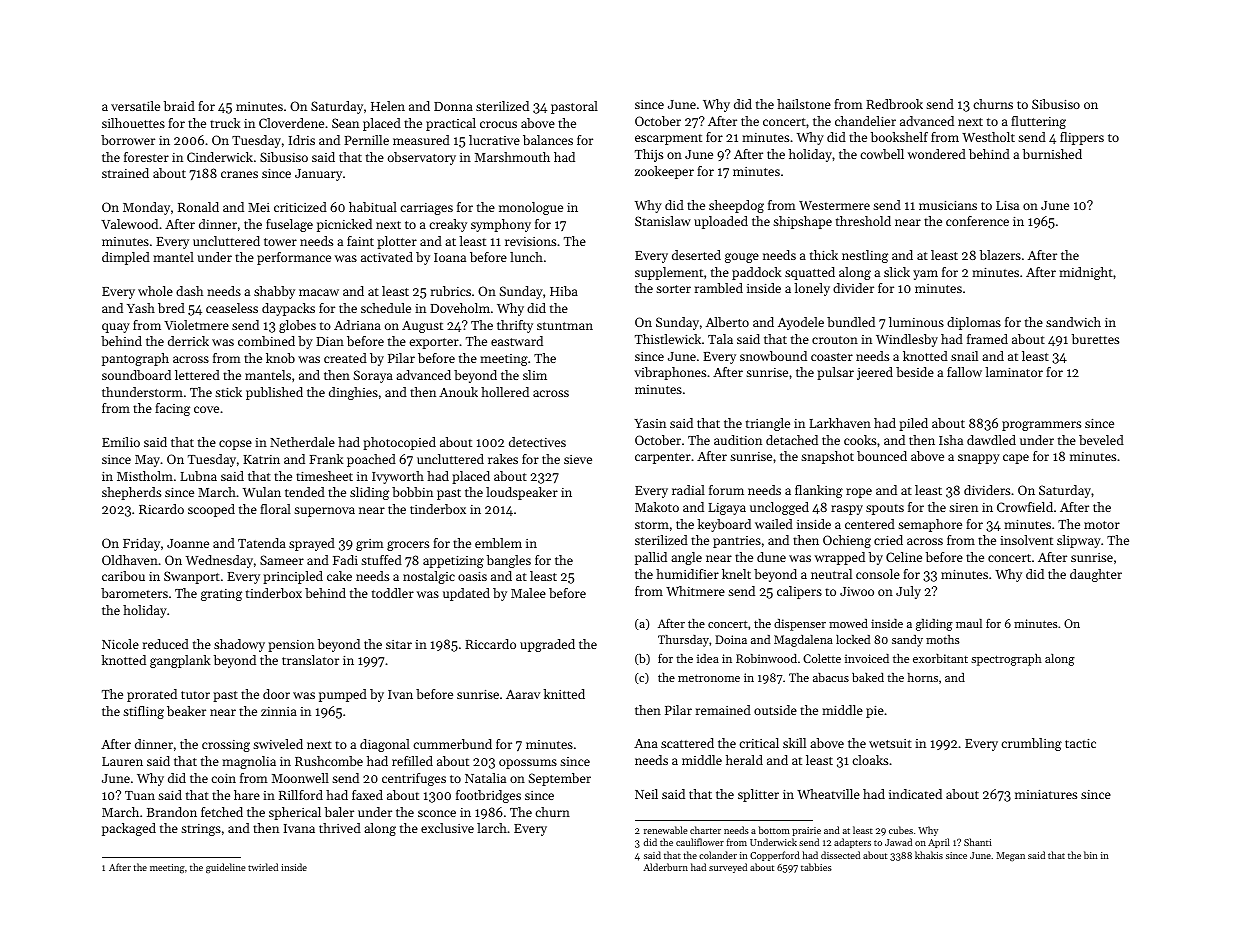 This page has width=1233, height=952. What do you see at coordinates (664, 172) in the page?
I see `zookeeper` at bounding box center [664, 172].
